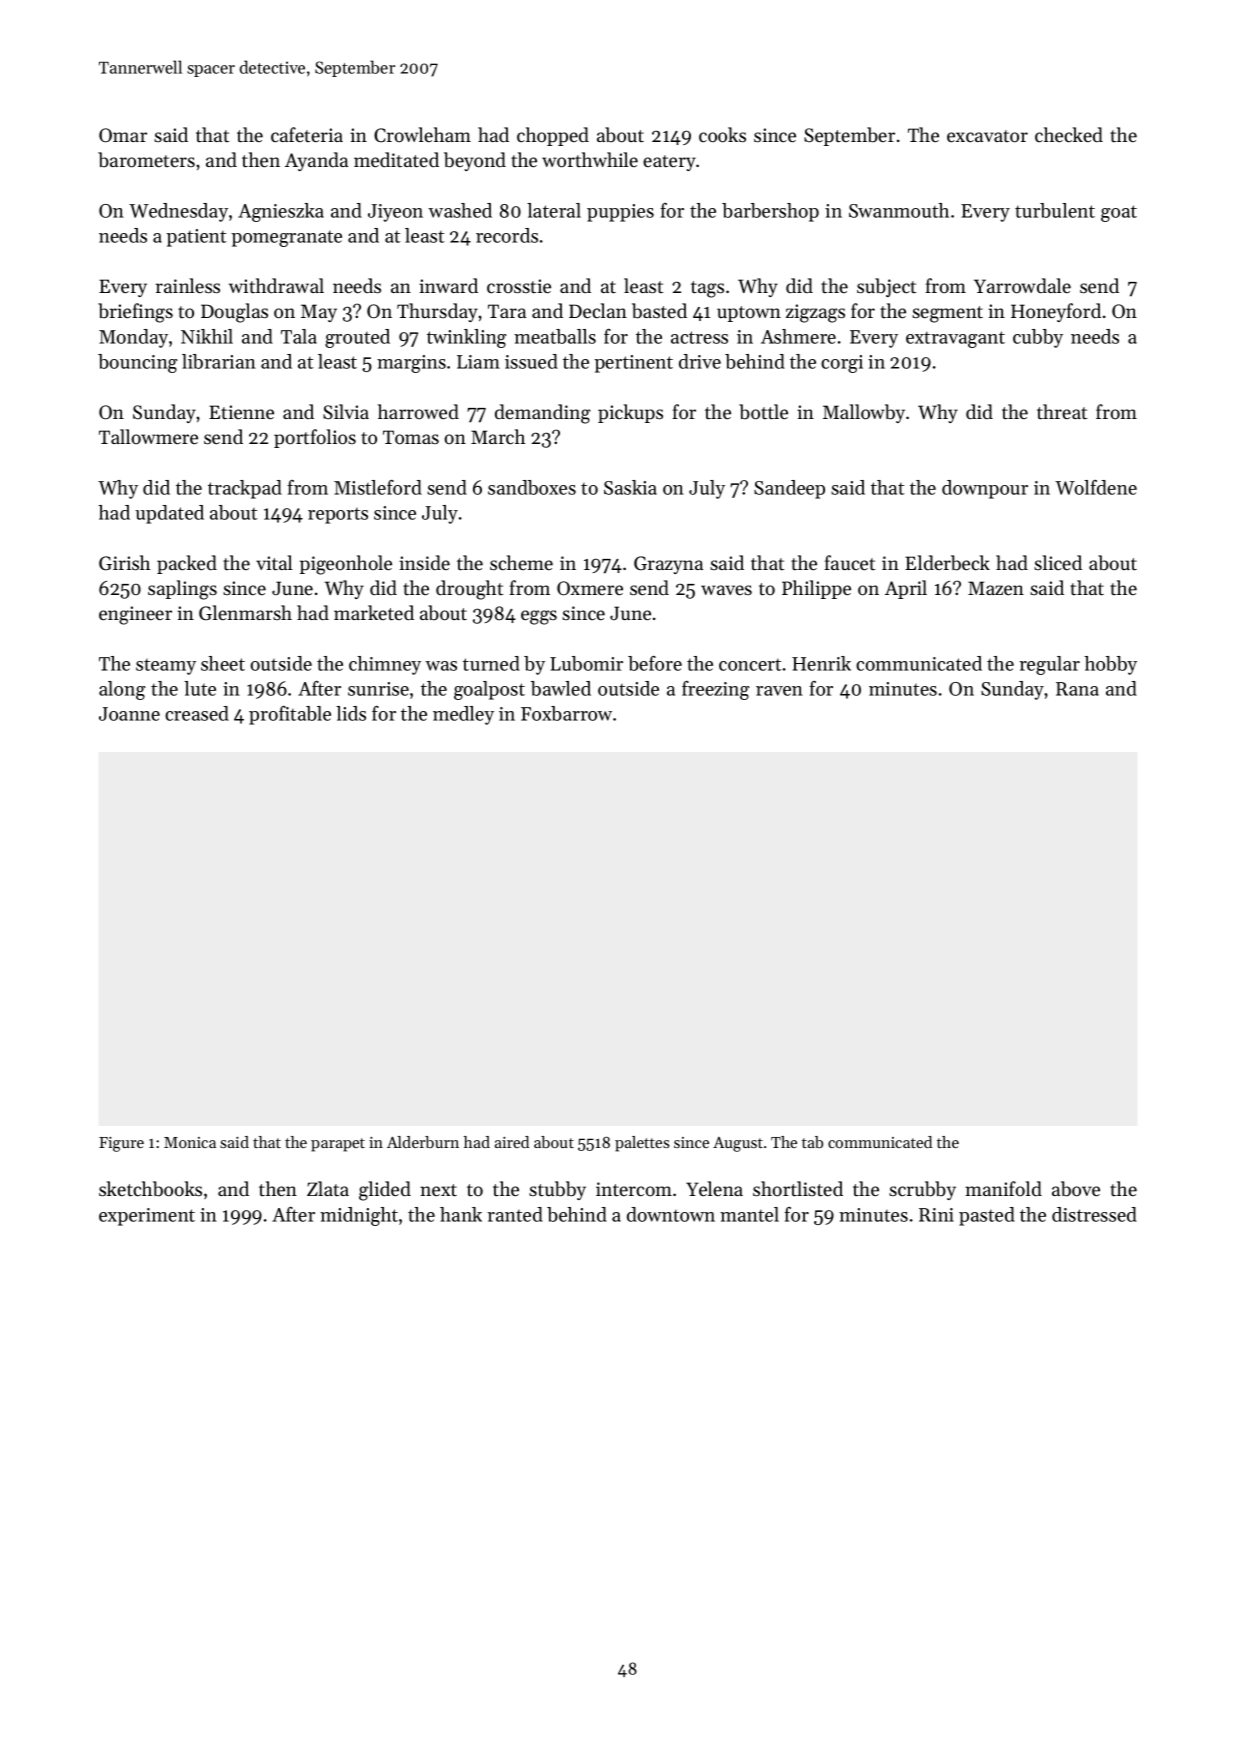 Image resolution: width=1236 pixels, height=1748 pixels. What do you see at coordinates (351, 713) in the document?
I see `lids` at bounding box center [351, 713].
